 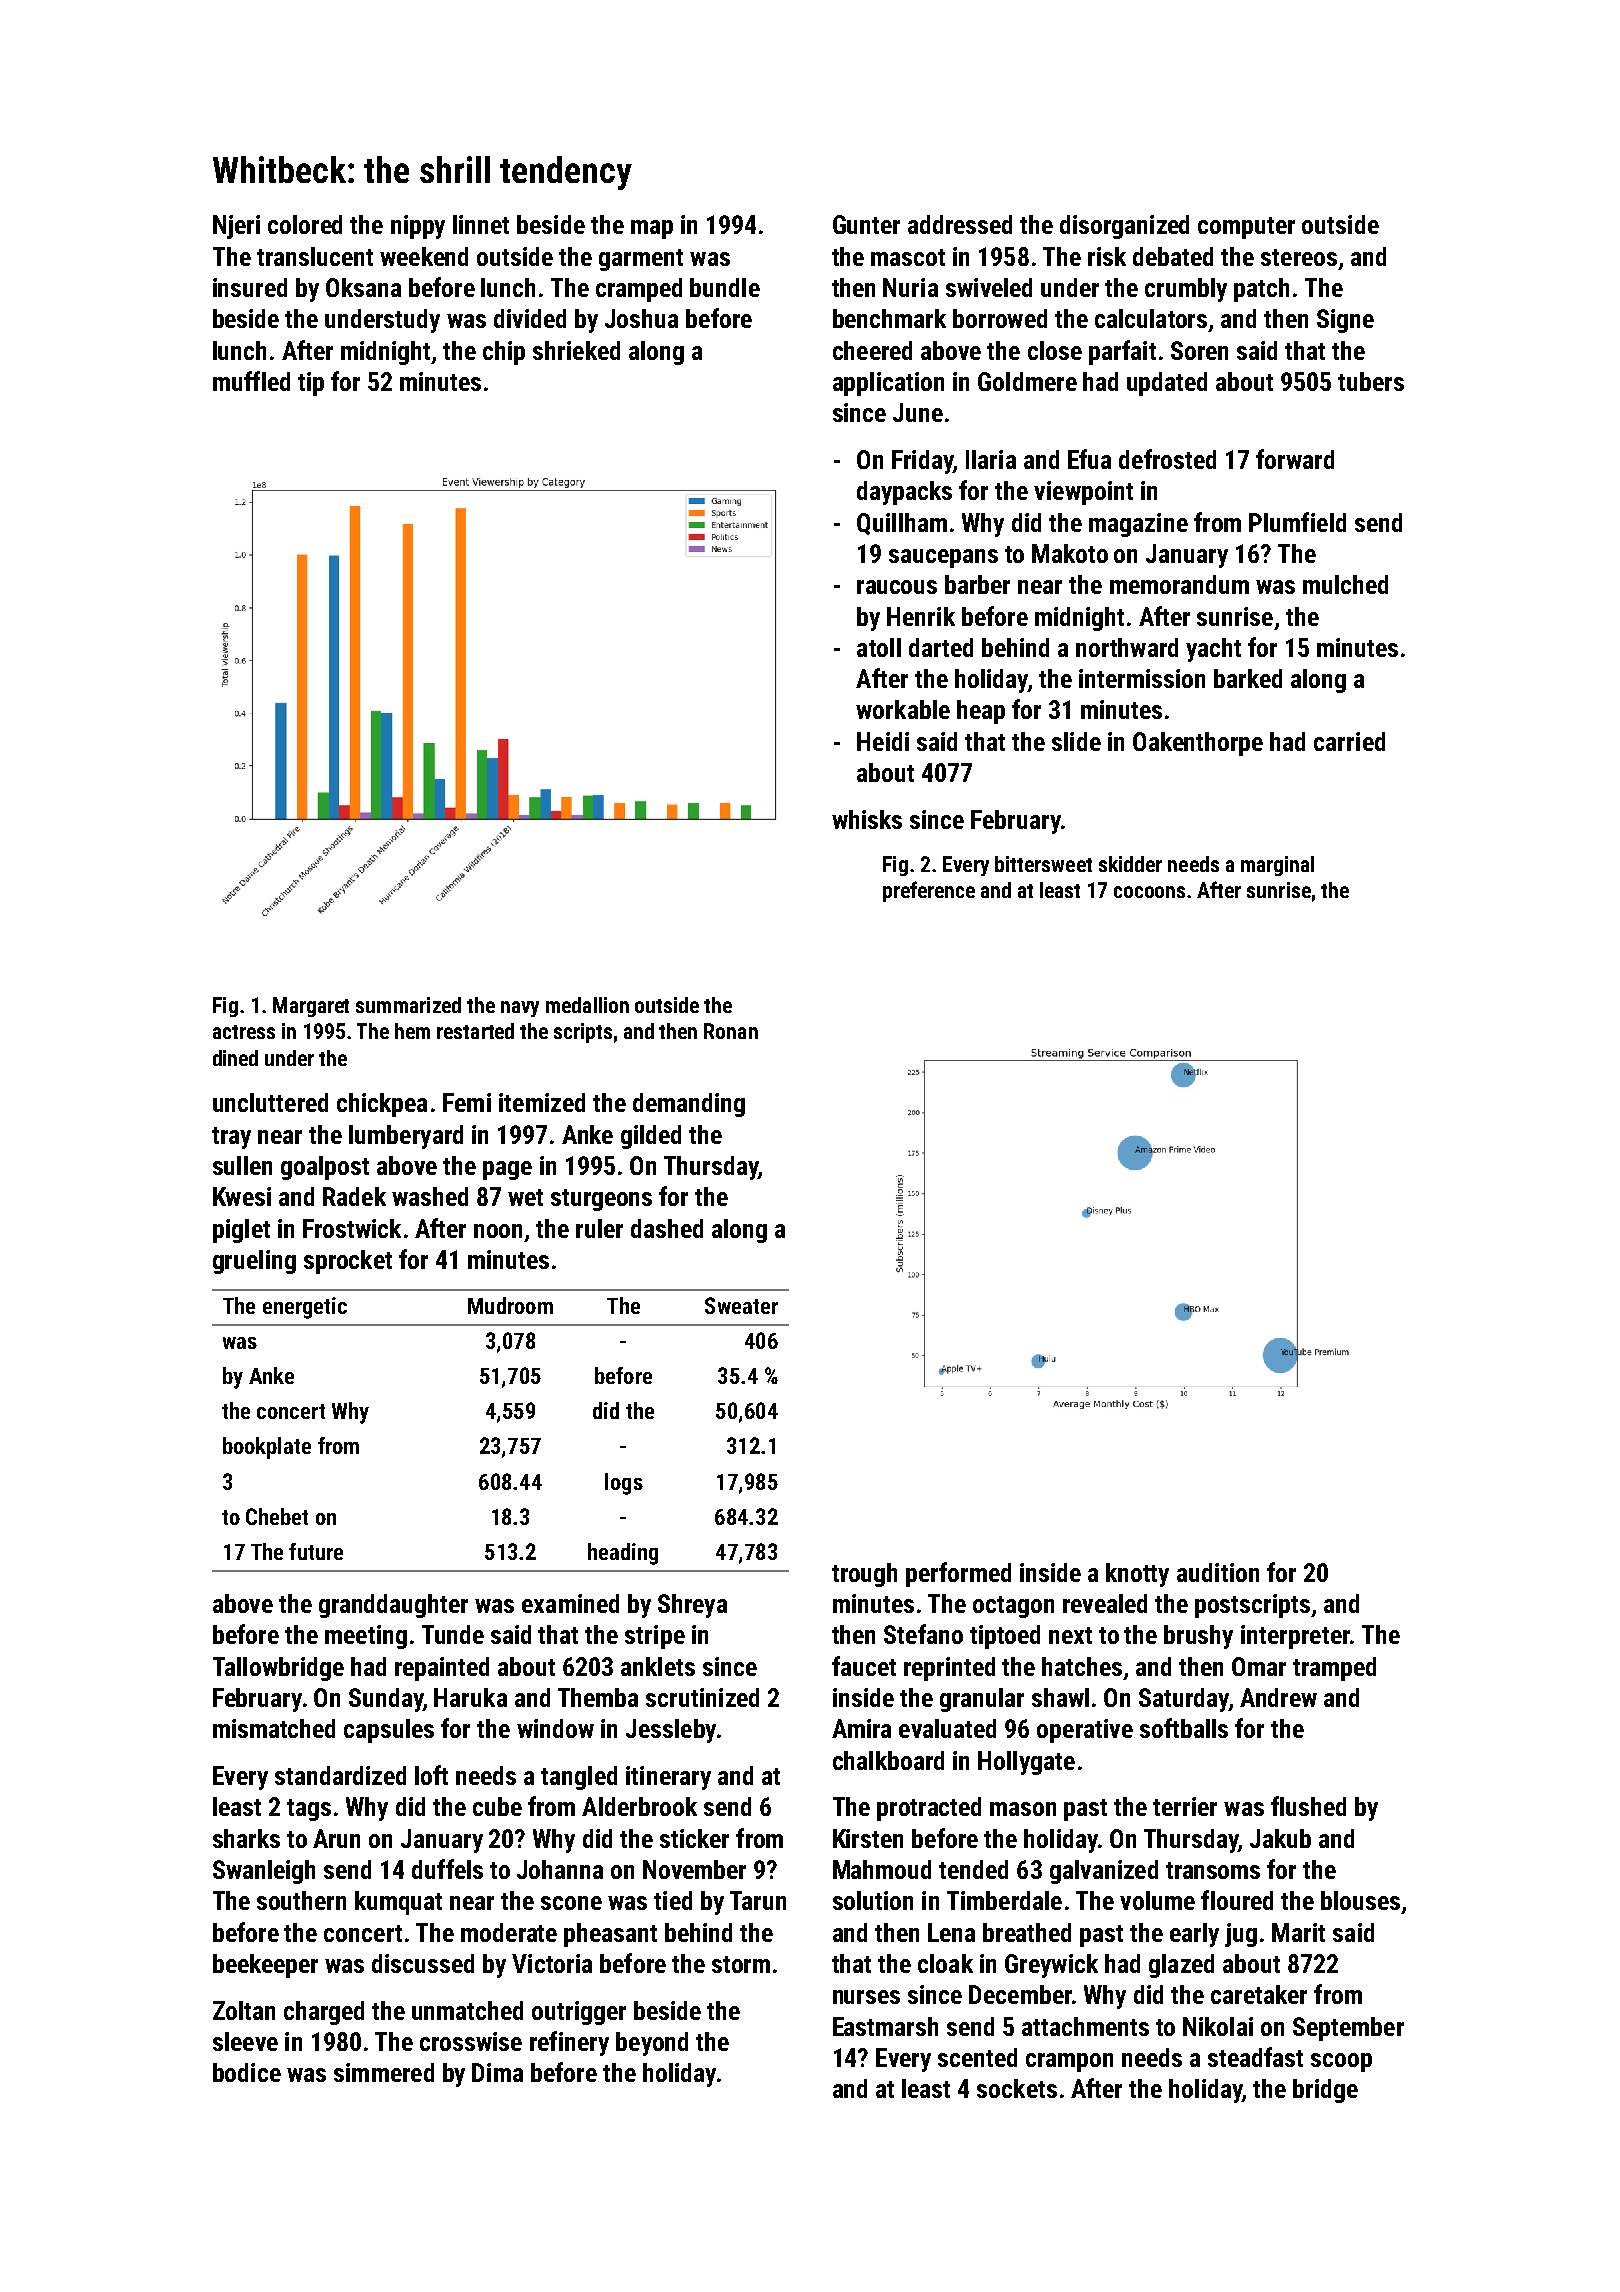 What do you see at coordinates (945, 1963) in the document?
I see `cloak` at bounding box center [945, 1963].
